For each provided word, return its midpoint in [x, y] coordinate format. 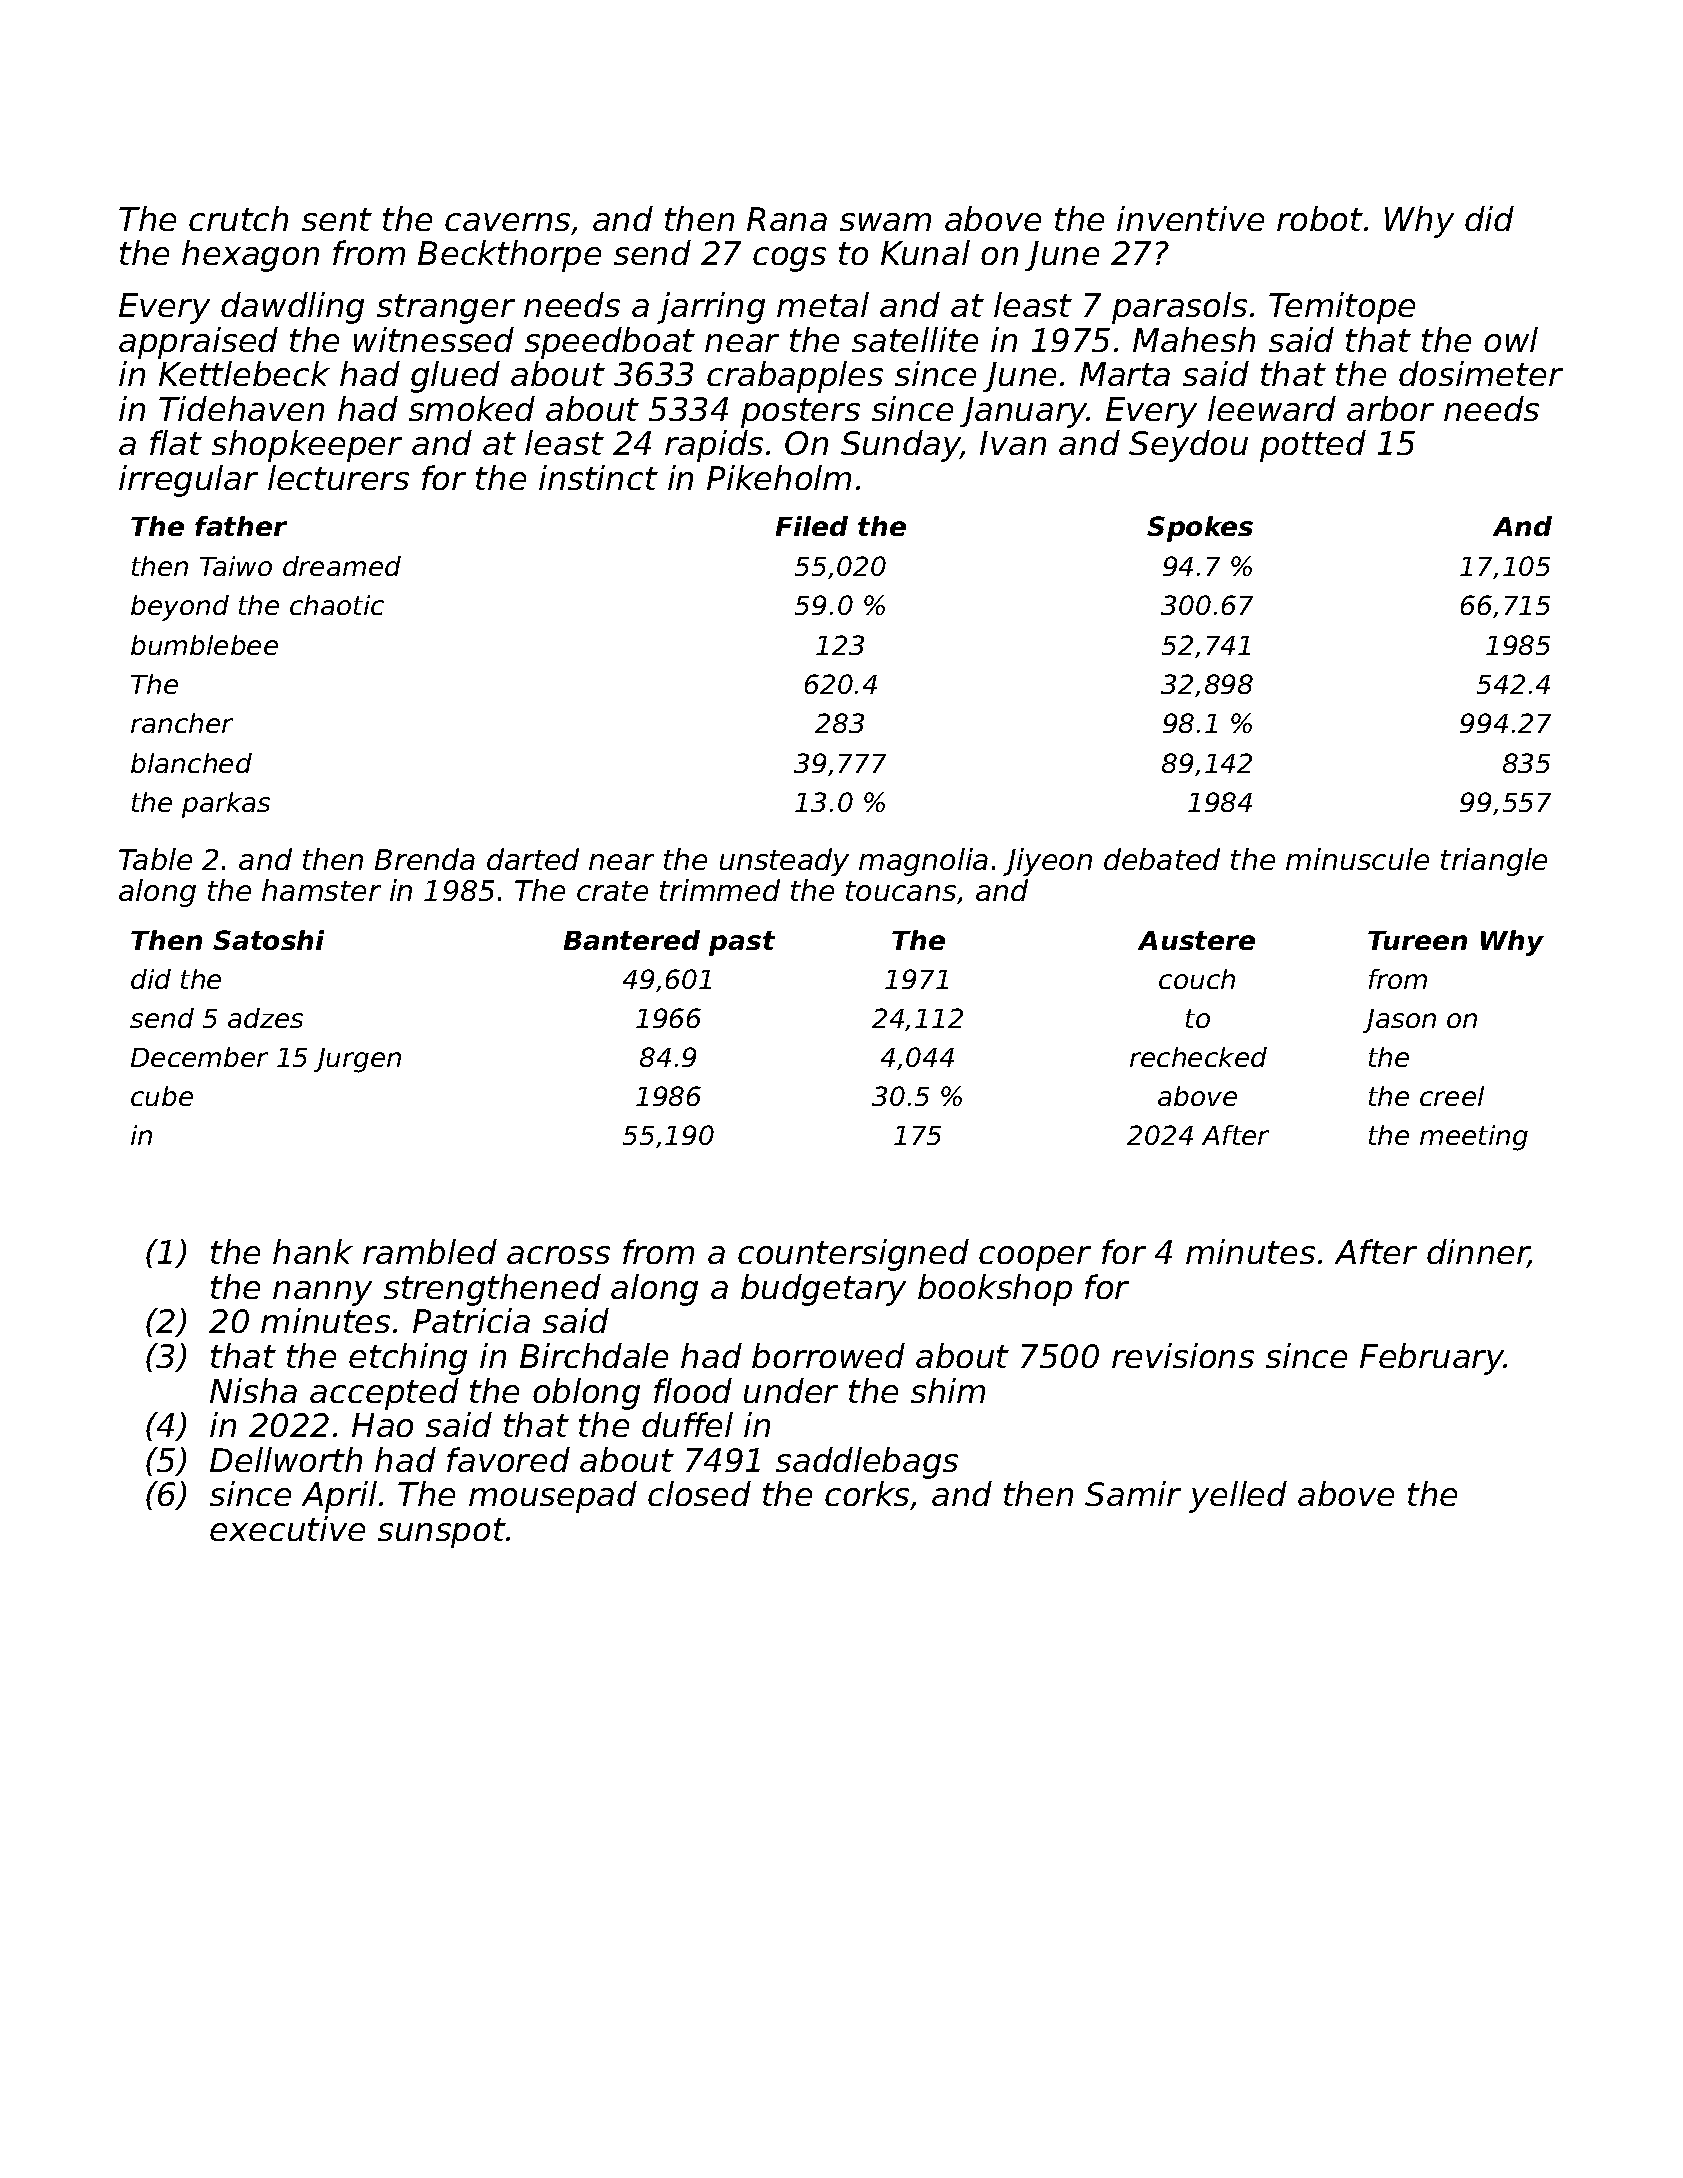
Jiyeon [1047, 862]
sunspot [442, 1533]
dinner [1478, 1253]
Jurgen [357, 1060]
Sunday [901, 446]
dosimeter [1481, 373]
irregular [188, 481]
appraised [198, 343]
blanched [191, 763]
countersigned [853, 1255]
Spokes [1200, 529]
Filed [812, 526]
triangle [1494, 862]
